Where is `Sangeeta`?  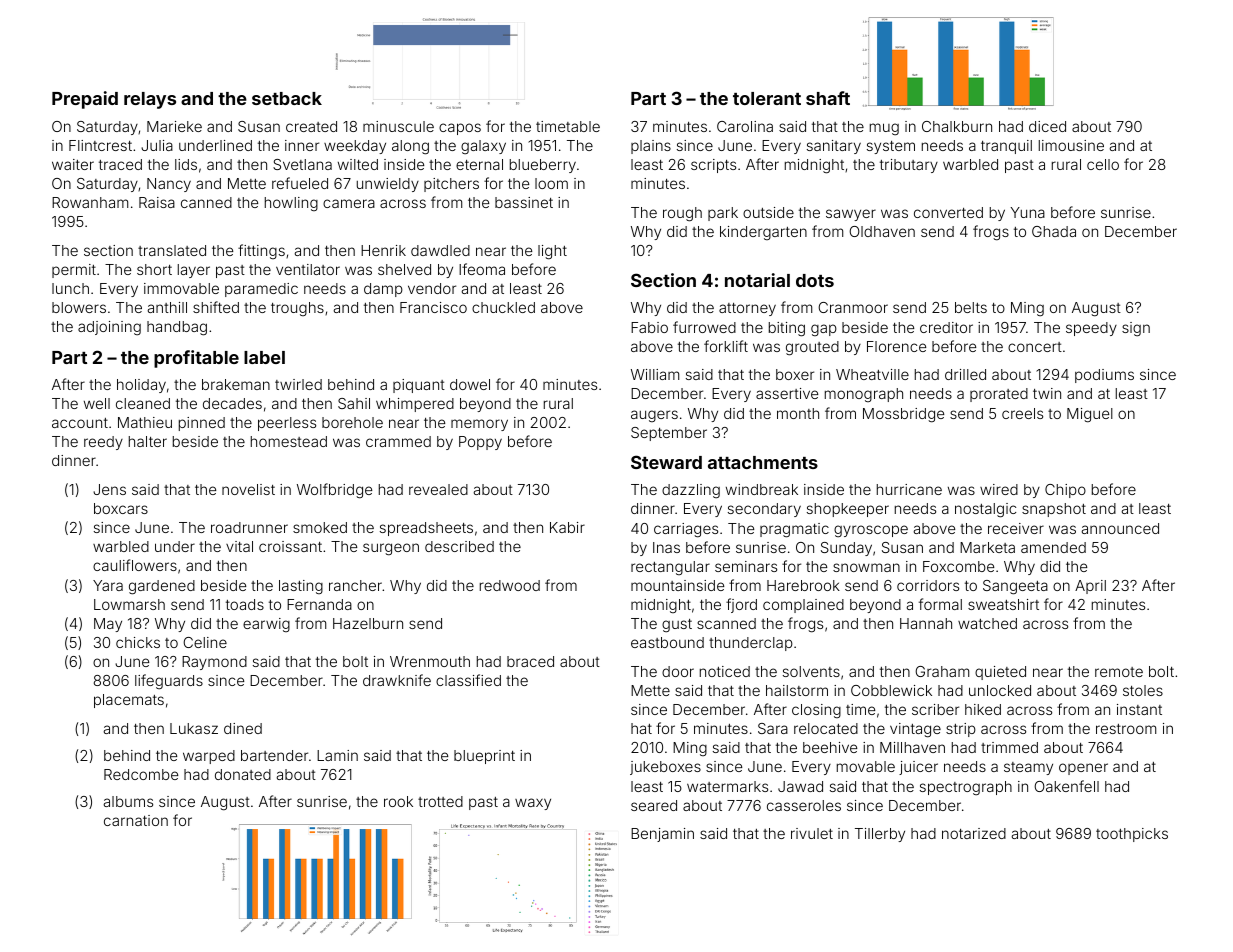 Sangeeta is located at coordinates (1015, 587).
